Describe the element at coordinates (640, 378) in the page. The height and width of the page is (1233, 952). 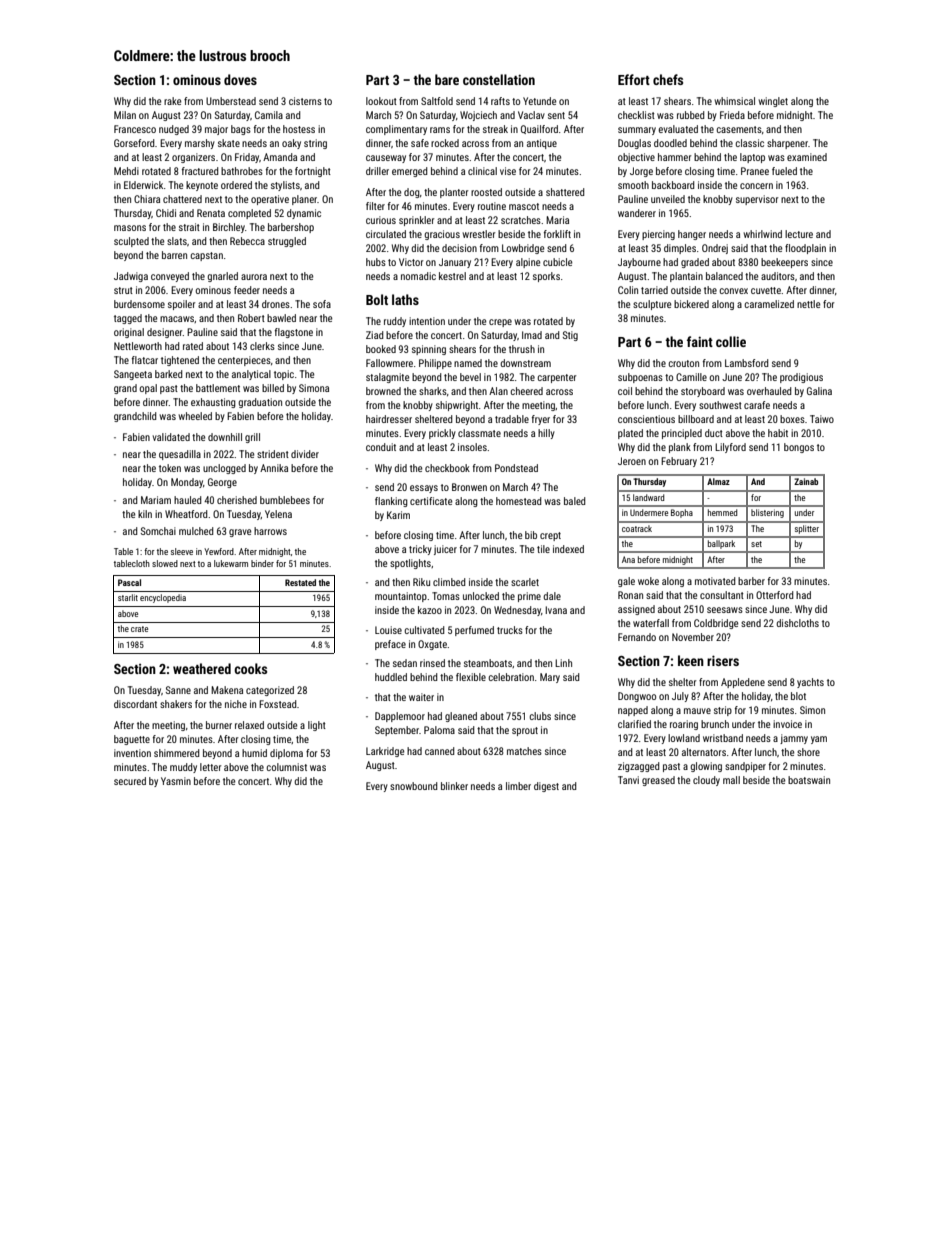
I see `subpoenas` at that location.
